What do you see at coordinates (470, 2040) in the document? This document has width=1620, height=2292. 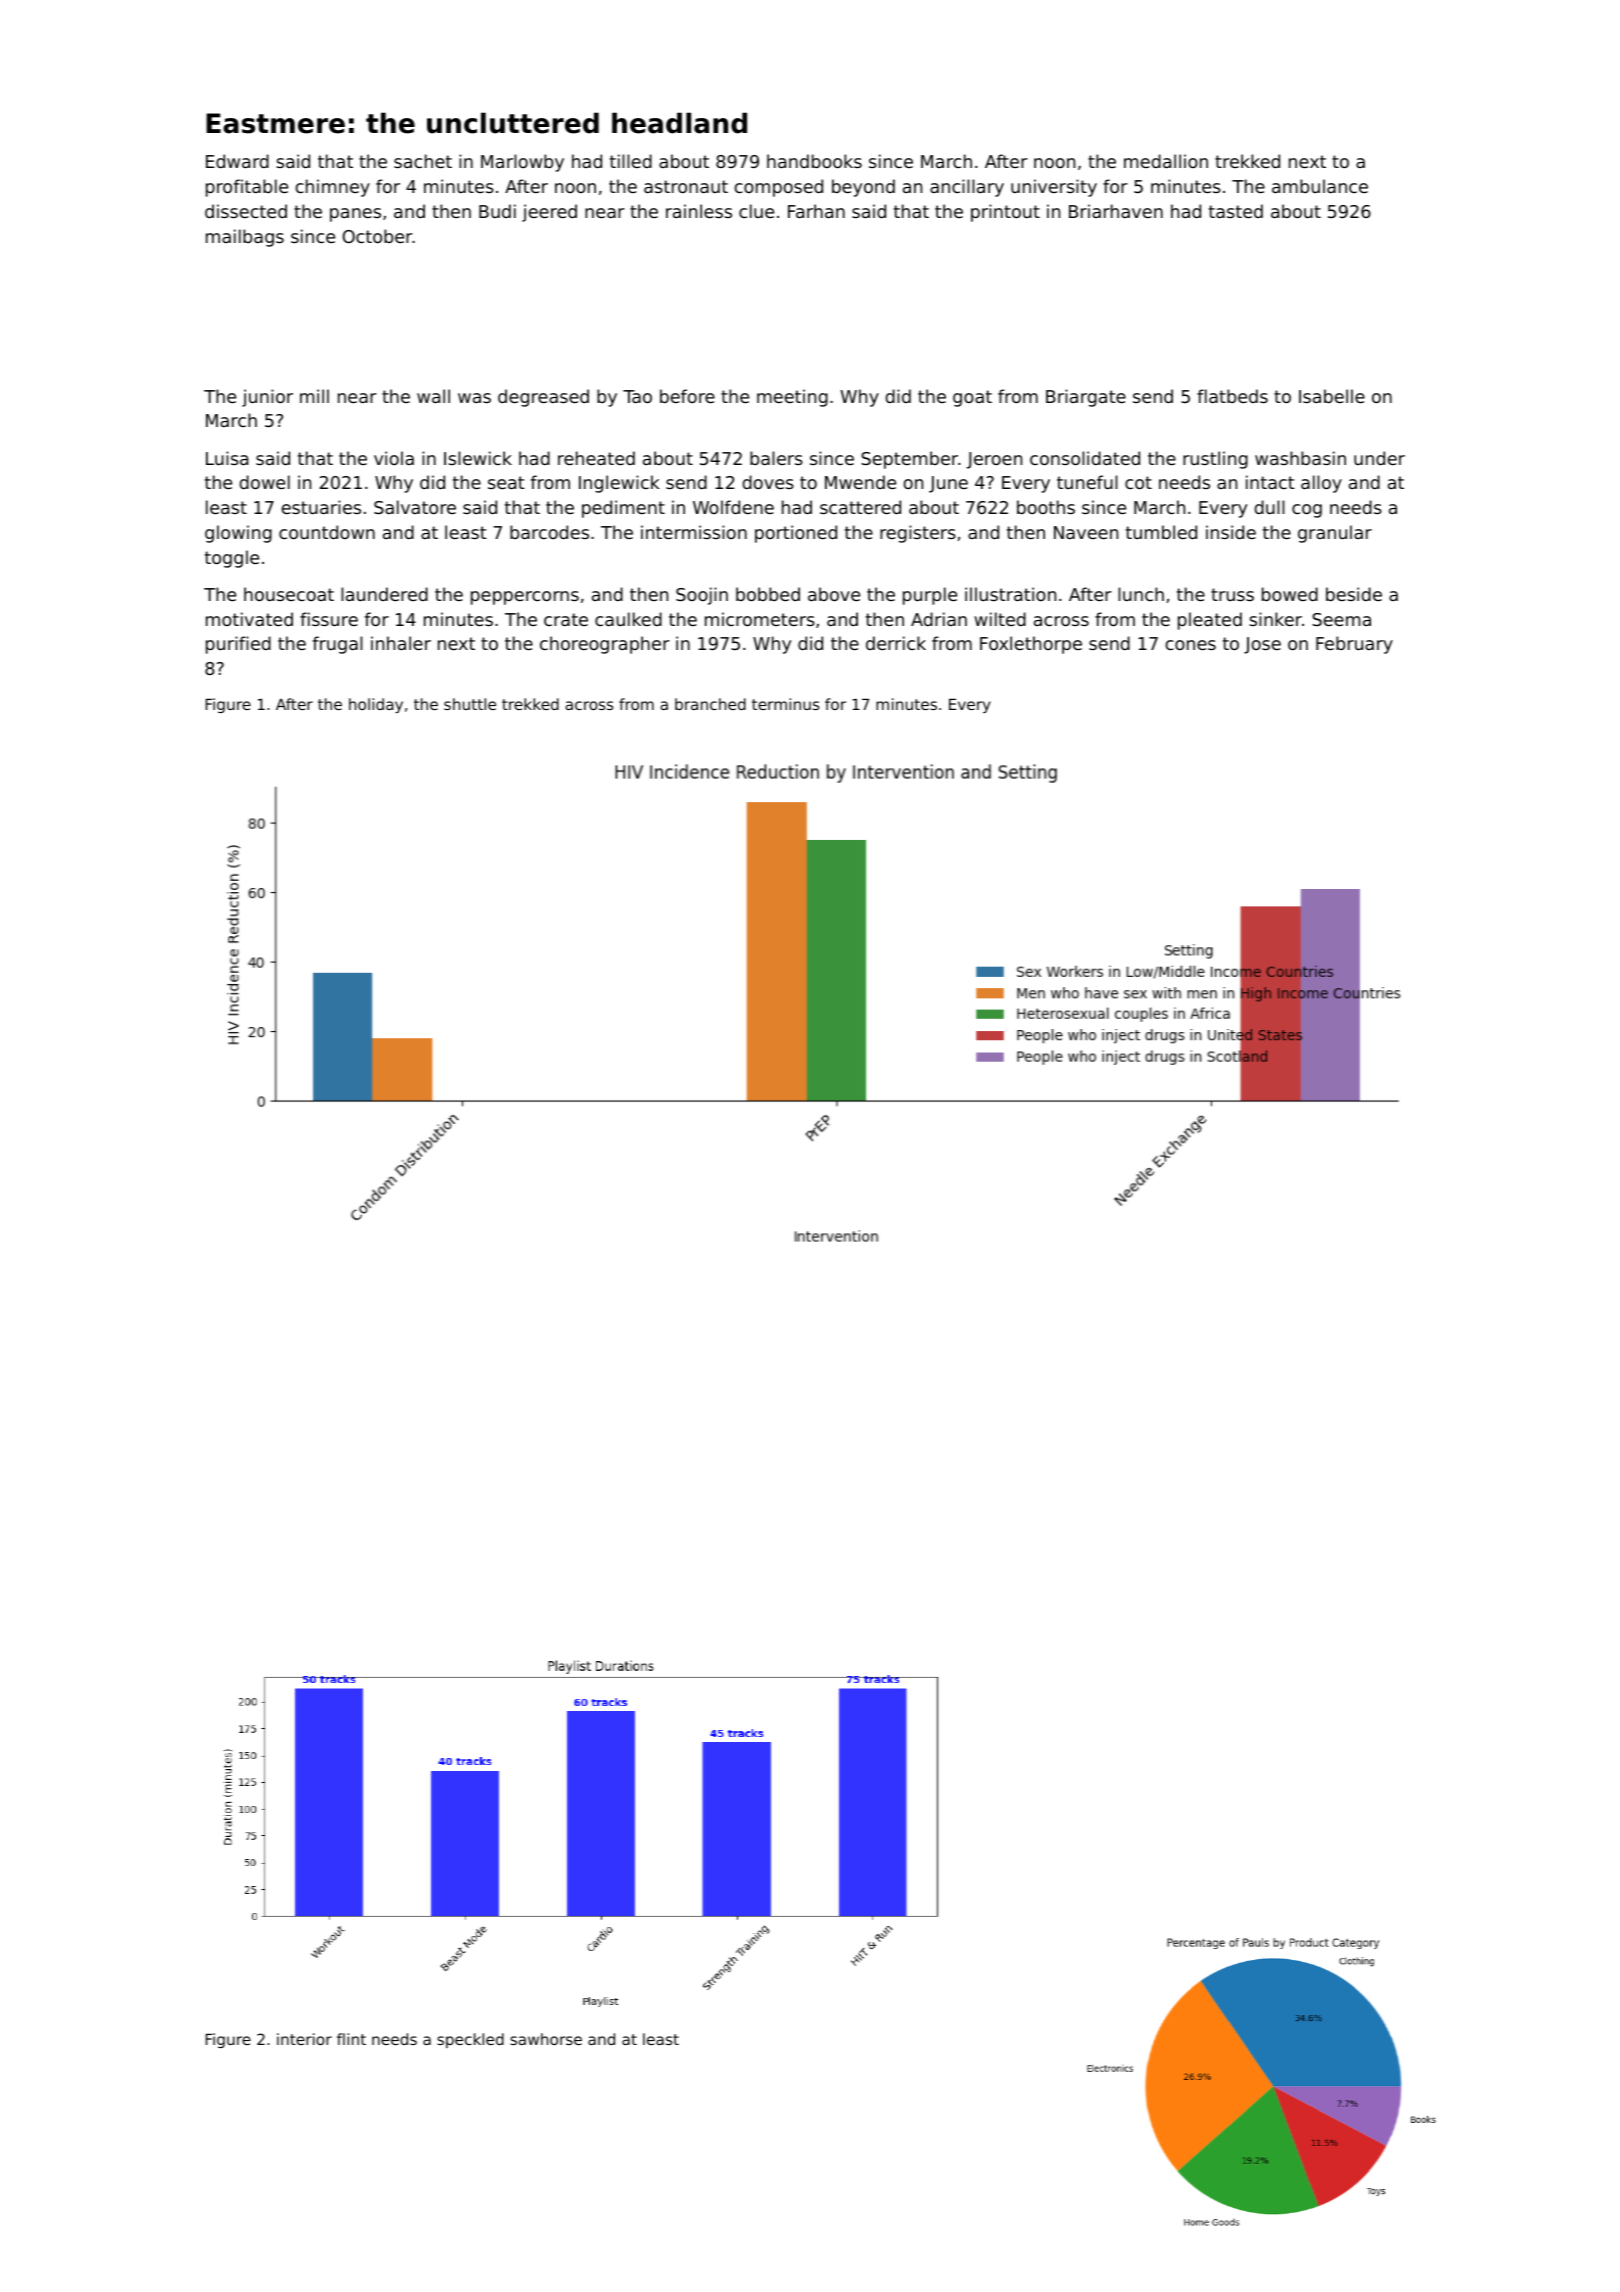 I see `speckled` at bounding box center [470, 2040].
